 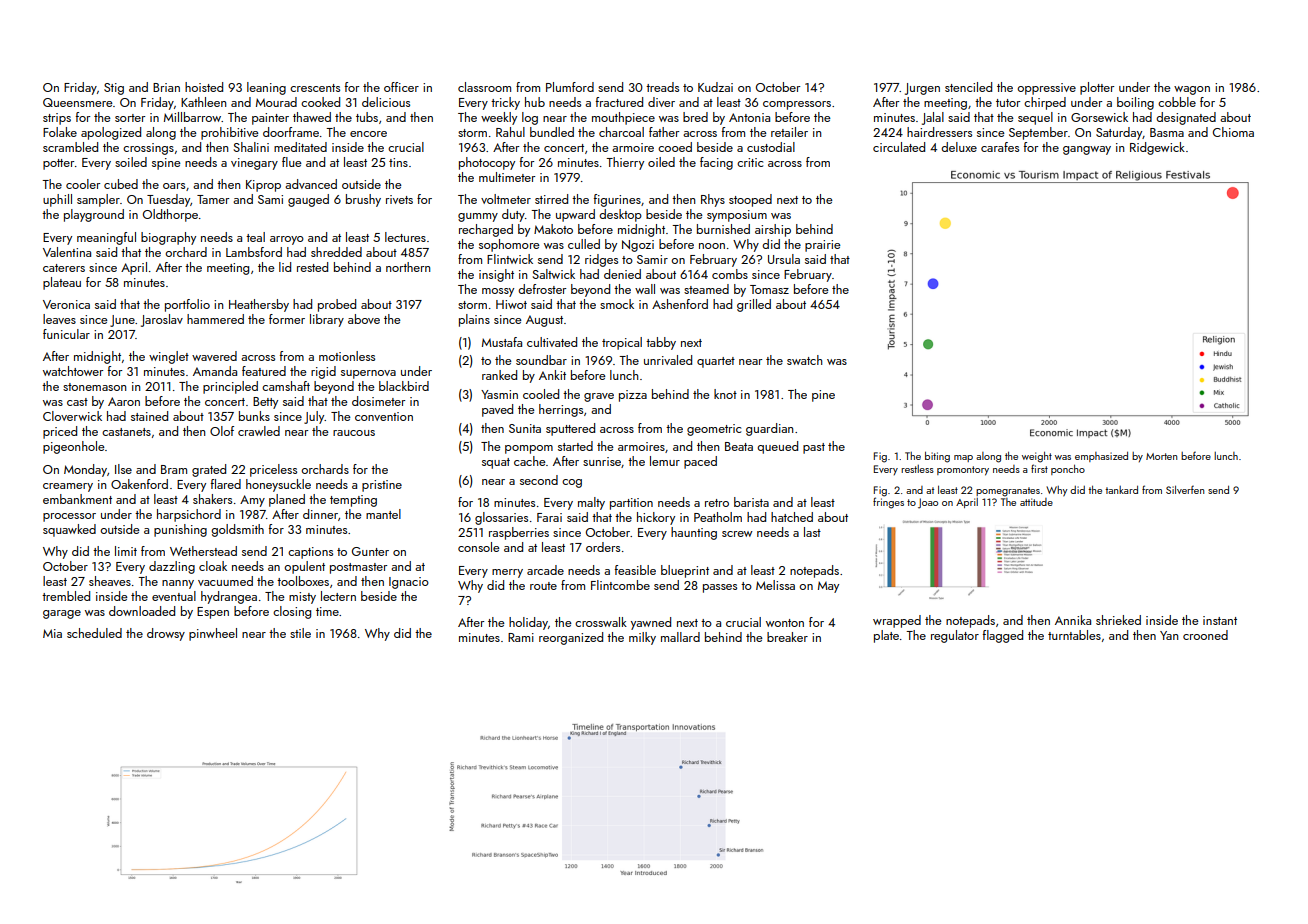 I want to click on quartet, so click(x=716, y=362).
